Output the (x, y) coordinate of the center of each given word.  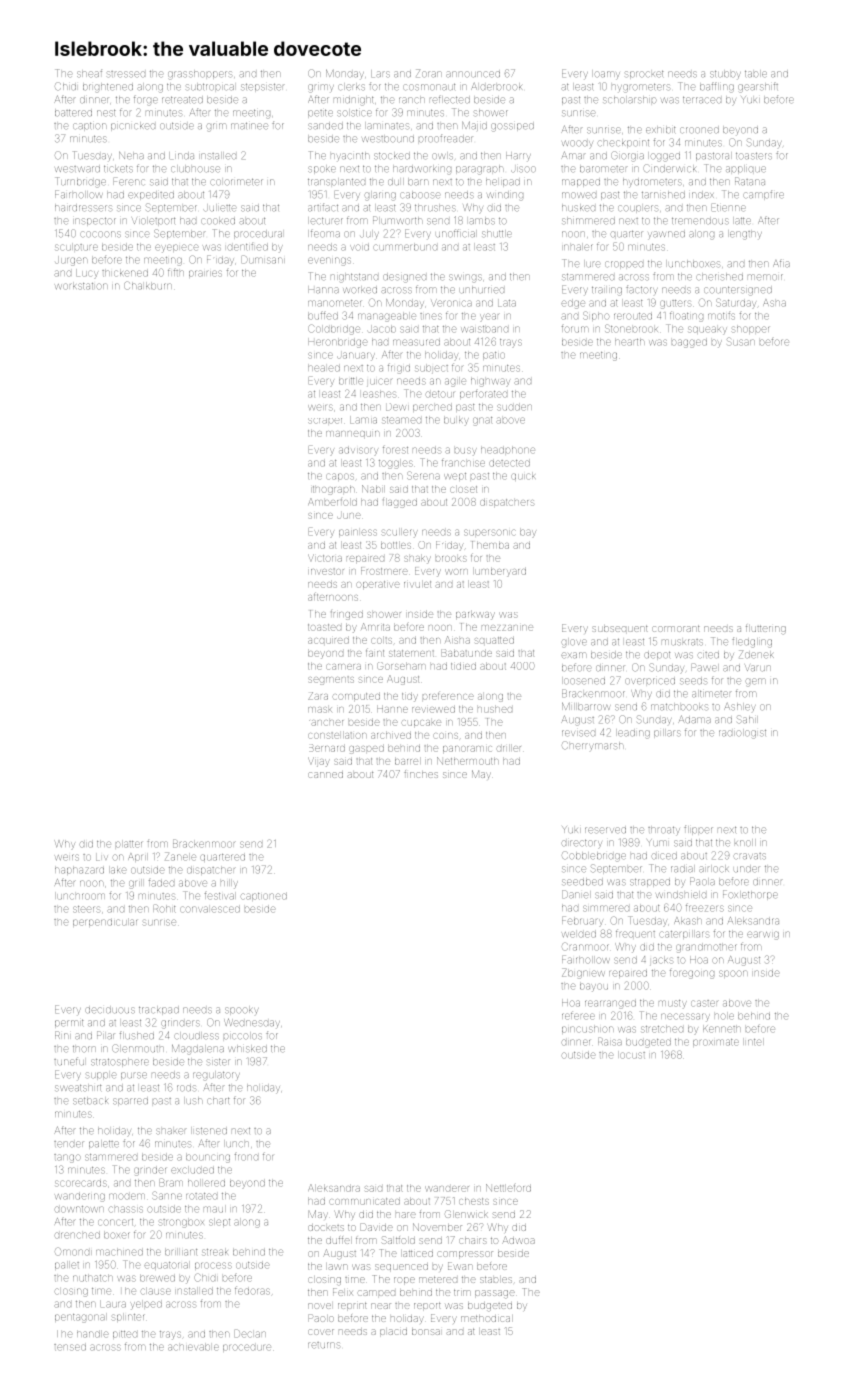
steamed (401, 420)
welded (579, 934)
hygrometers (641, 87)
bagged (689, 343)
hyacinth (350, 156)
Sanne (167, 1195)
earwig (763, 935)
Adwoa (518, 1240)
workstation (80, 286)
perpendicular (105, 922)
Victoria (325, 558)
